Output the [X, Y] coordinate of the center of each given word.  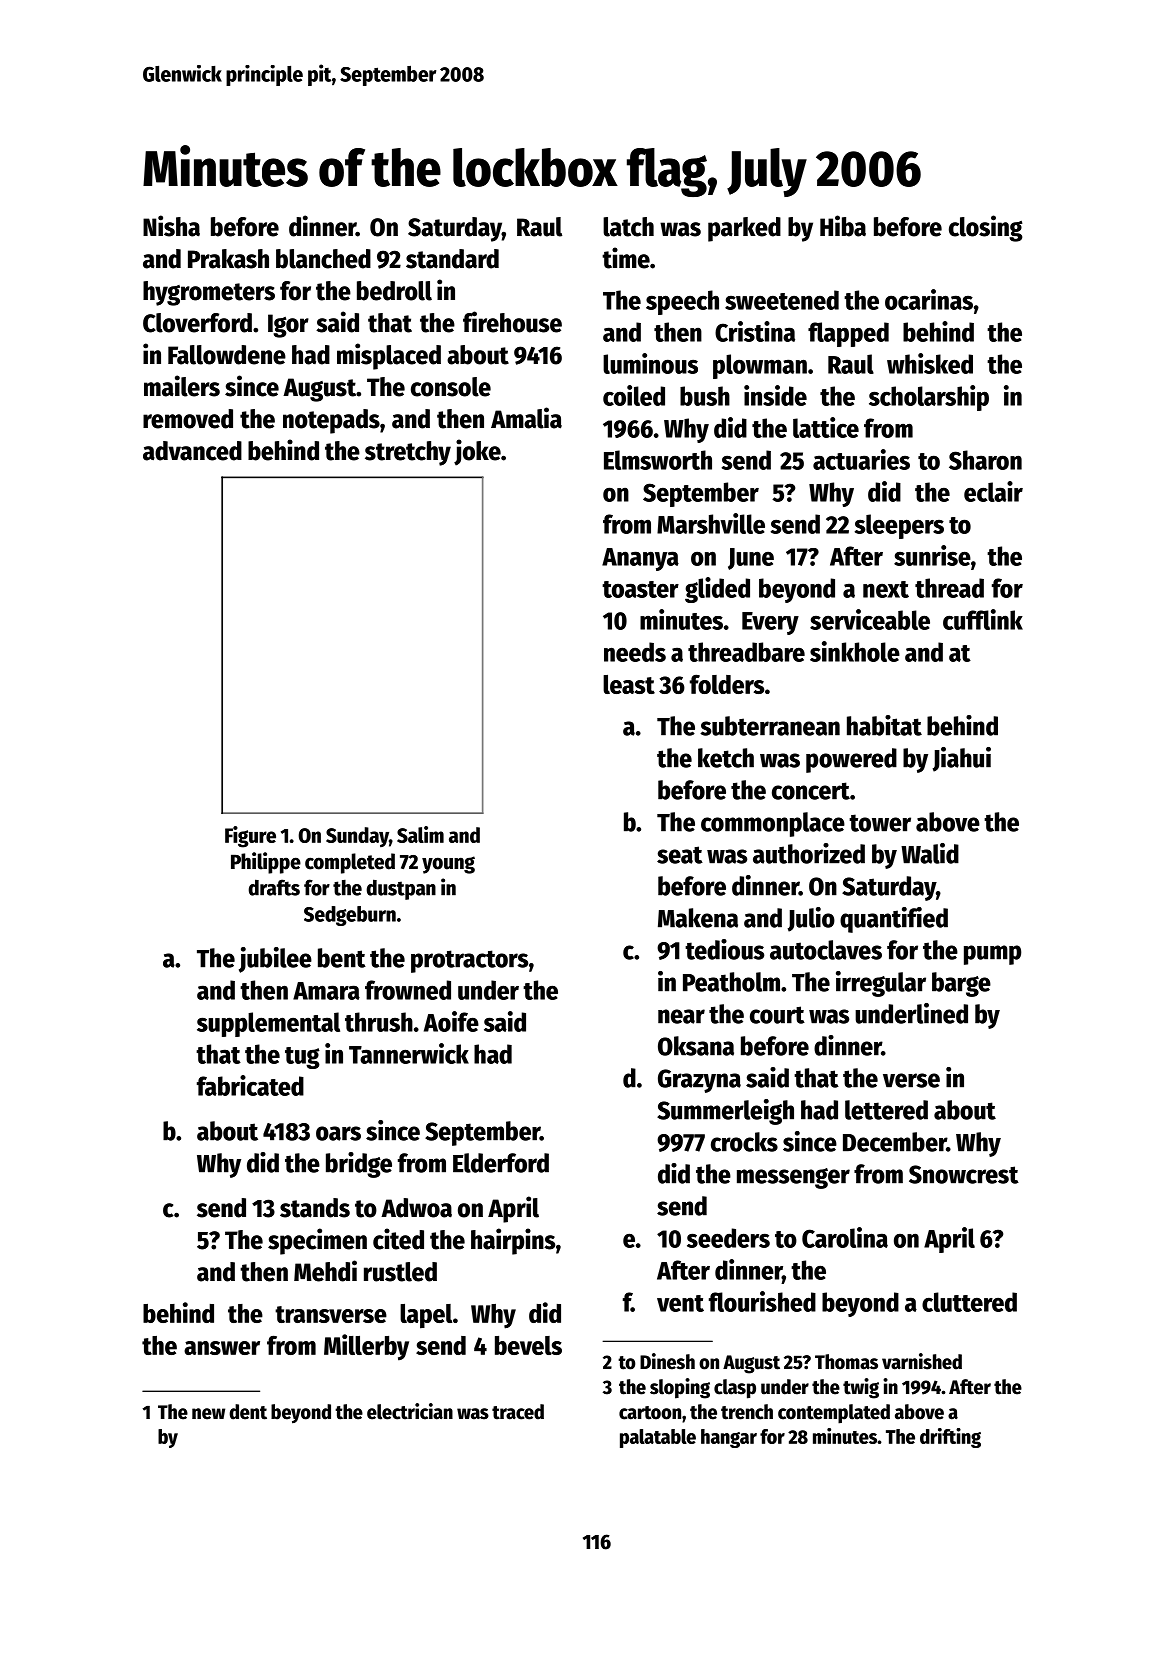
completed [350, 863]
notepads [331, 421]
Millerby [366, 1347]
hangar [729, 1438]
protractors [469, 961]
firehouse [512, 322]
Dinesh [667, 1361]
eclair [993, 491]
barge [961, 984]
